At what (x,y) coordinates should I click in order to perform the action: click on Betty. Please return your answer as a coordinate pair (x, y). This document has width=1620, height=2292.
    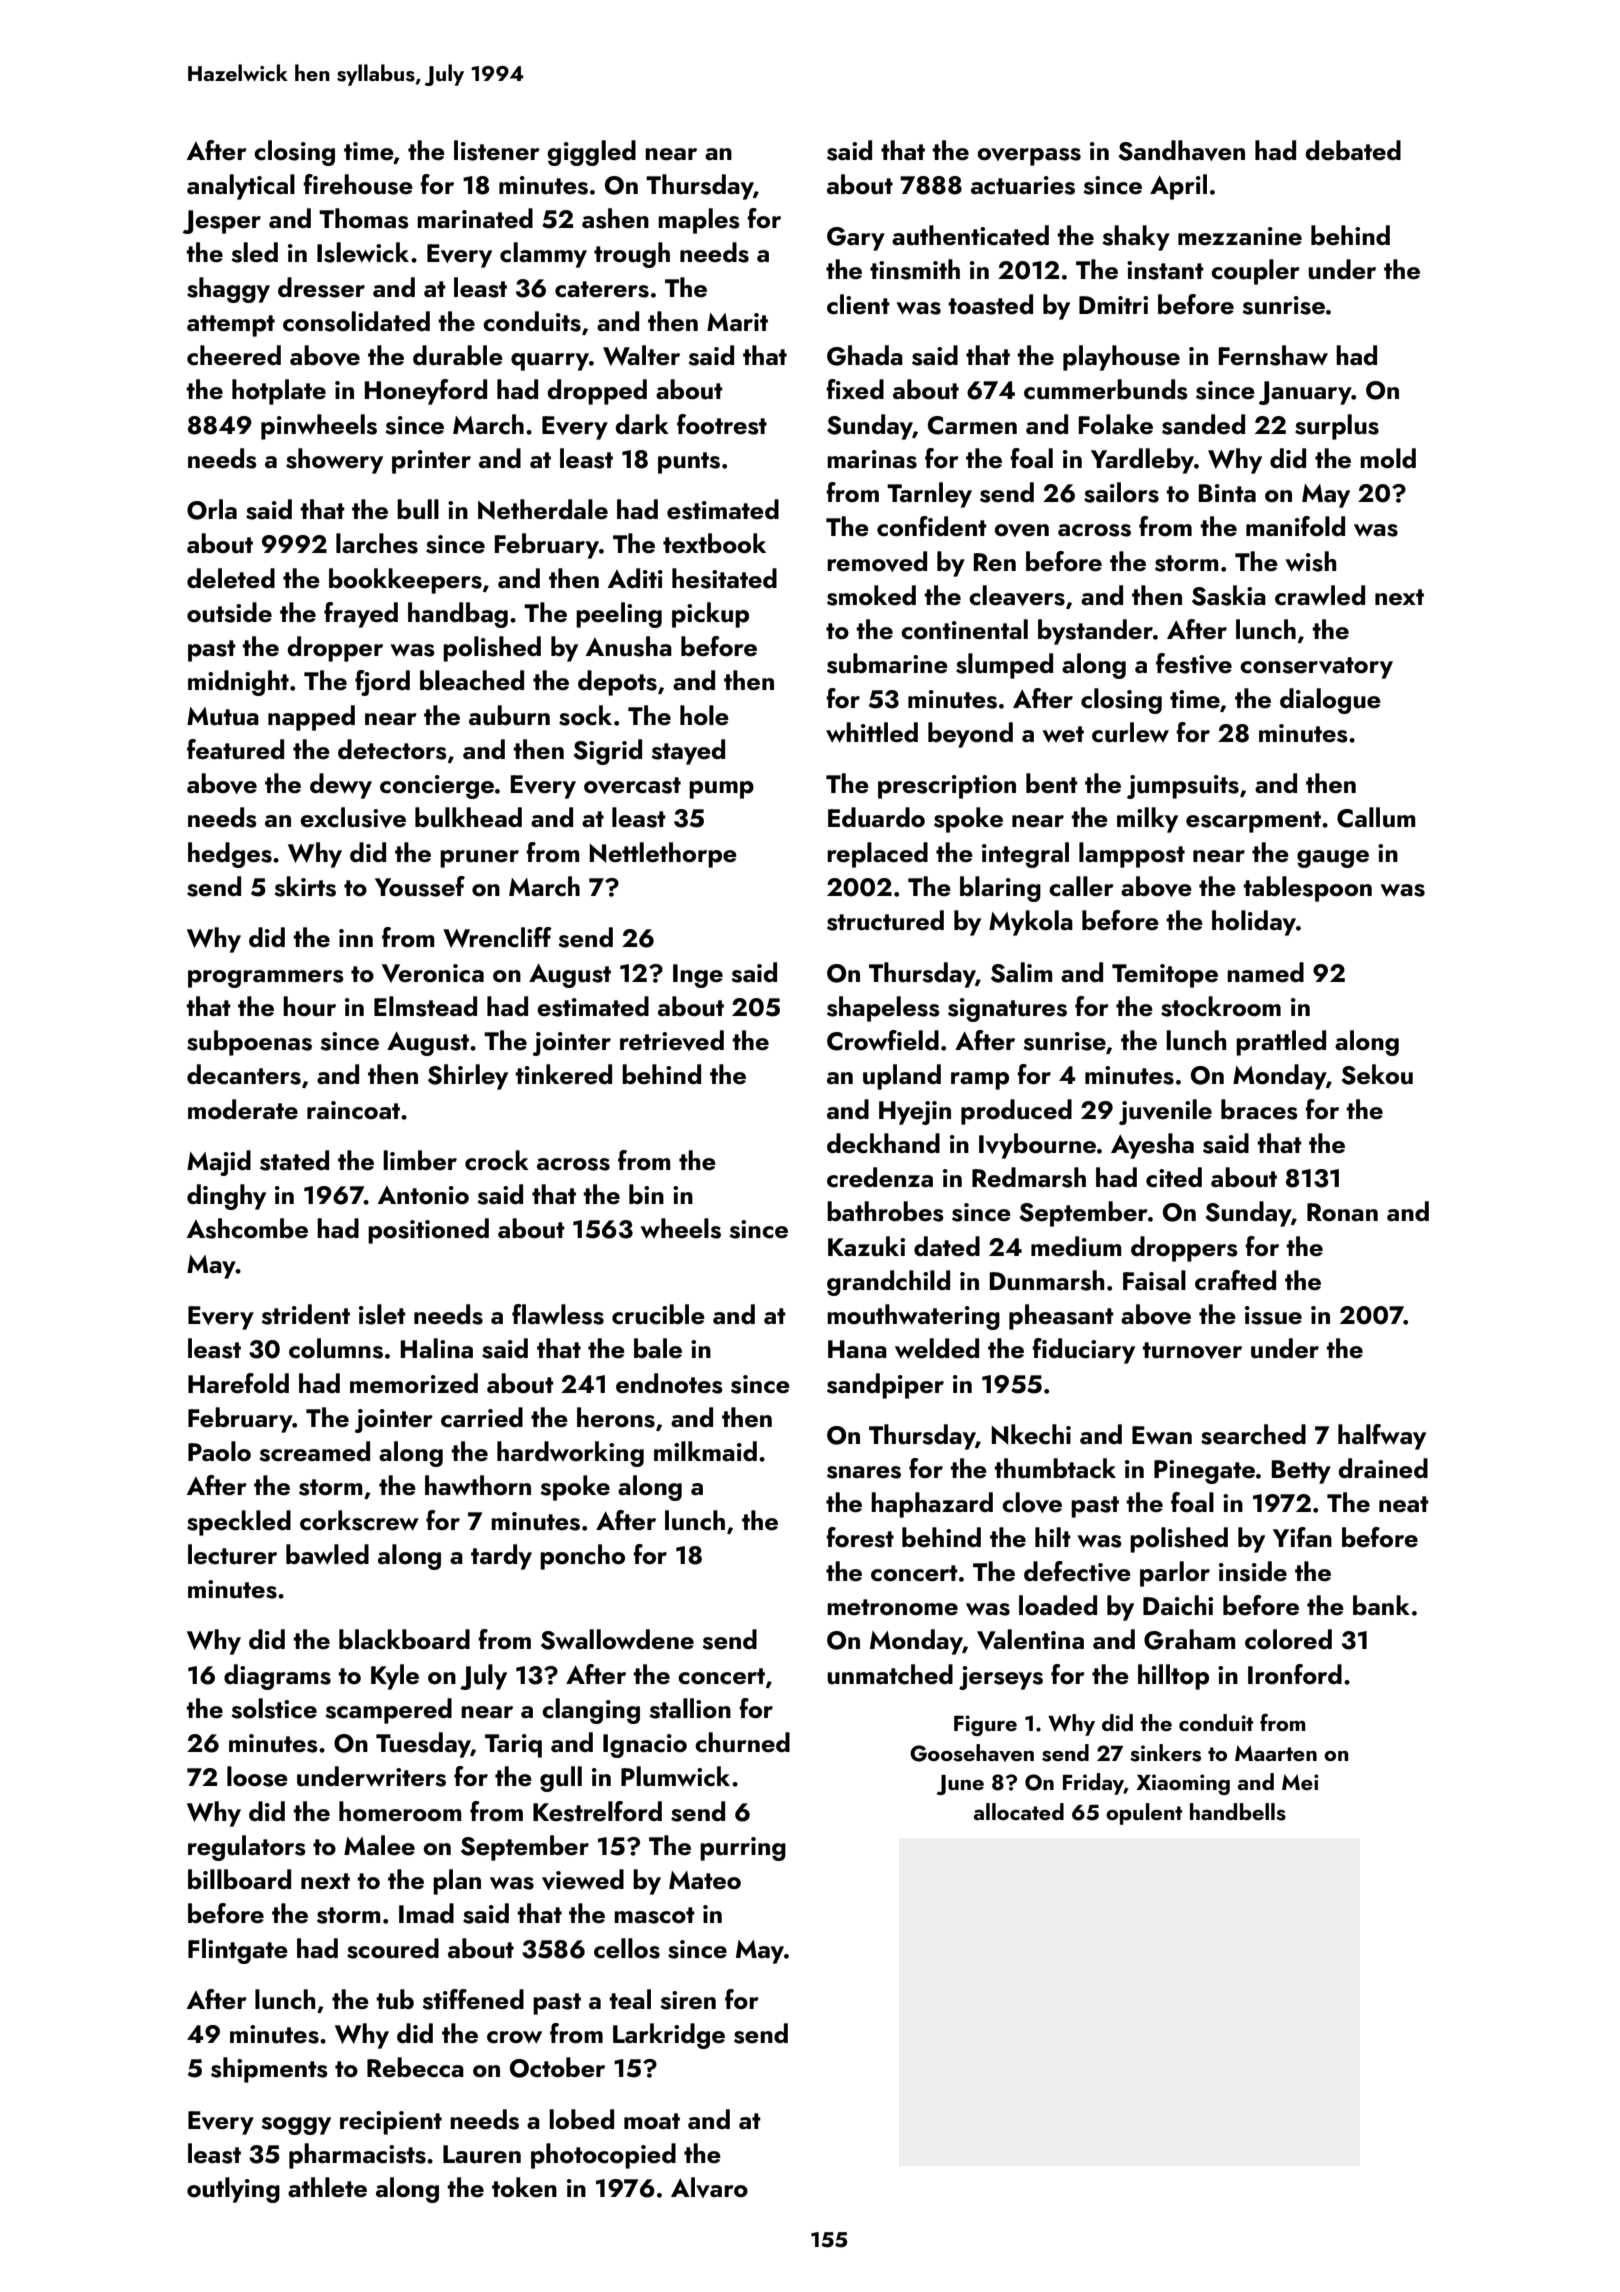
    Looking at the image, I should click on (1301, 1472).
